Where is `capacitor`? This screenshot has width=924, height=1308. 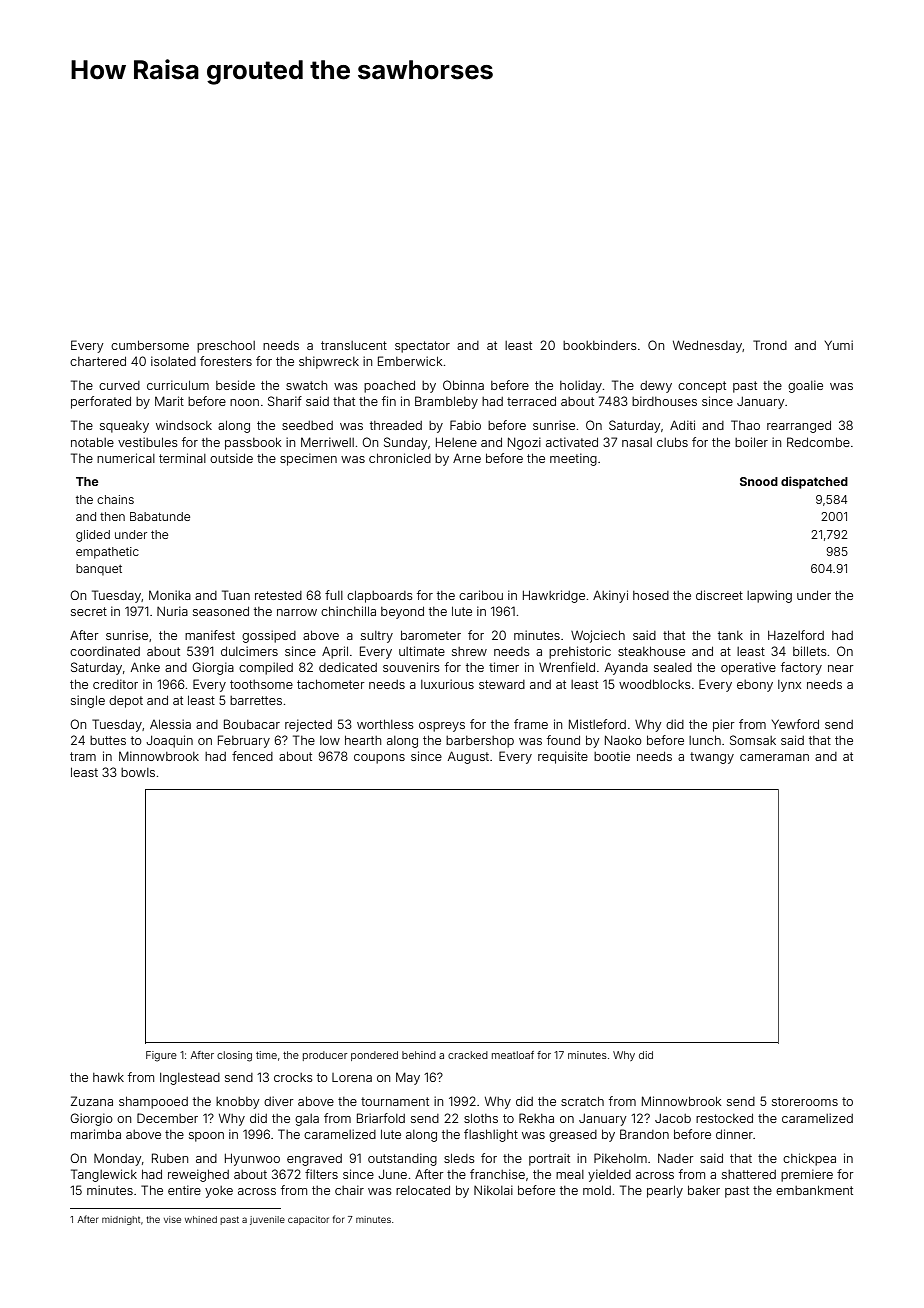 capacitor is located at coordinates (308, 1220).
